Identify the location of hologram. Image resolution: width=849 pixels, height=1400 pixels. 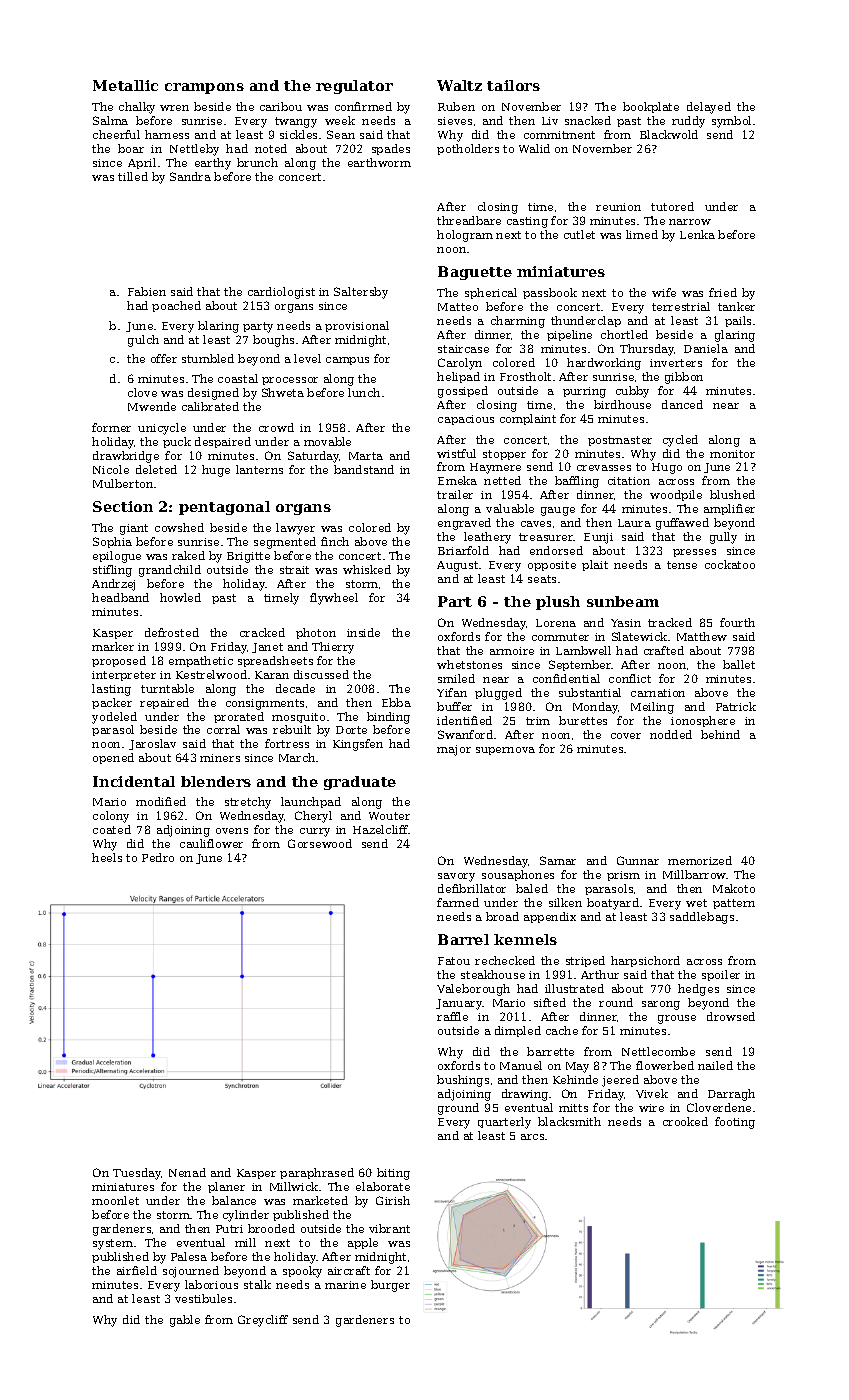
(465, 236).
